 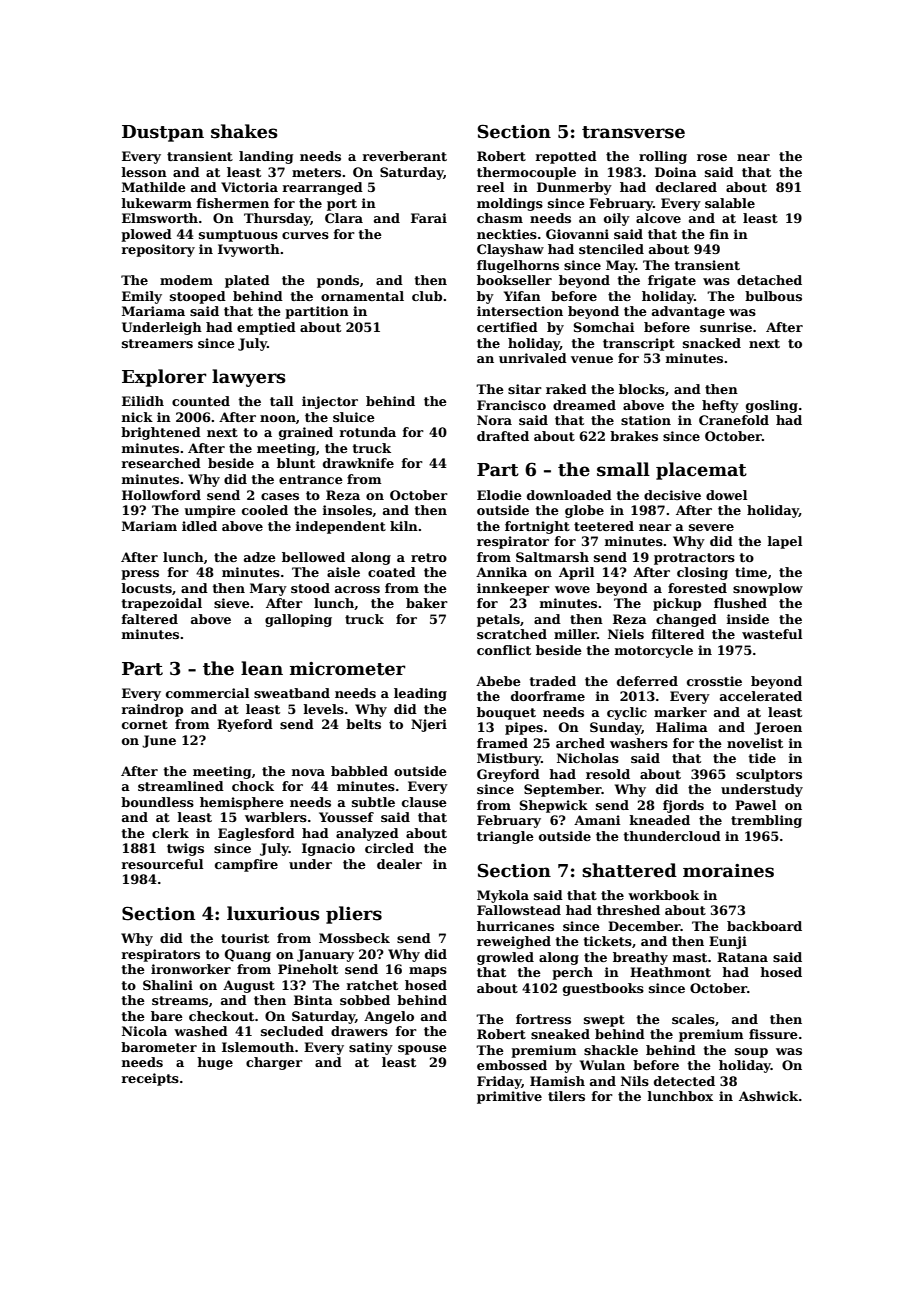 What do you see at coordinates (503, 896) in the image?
I see `Mykola` at bounding box center [503, 896].
